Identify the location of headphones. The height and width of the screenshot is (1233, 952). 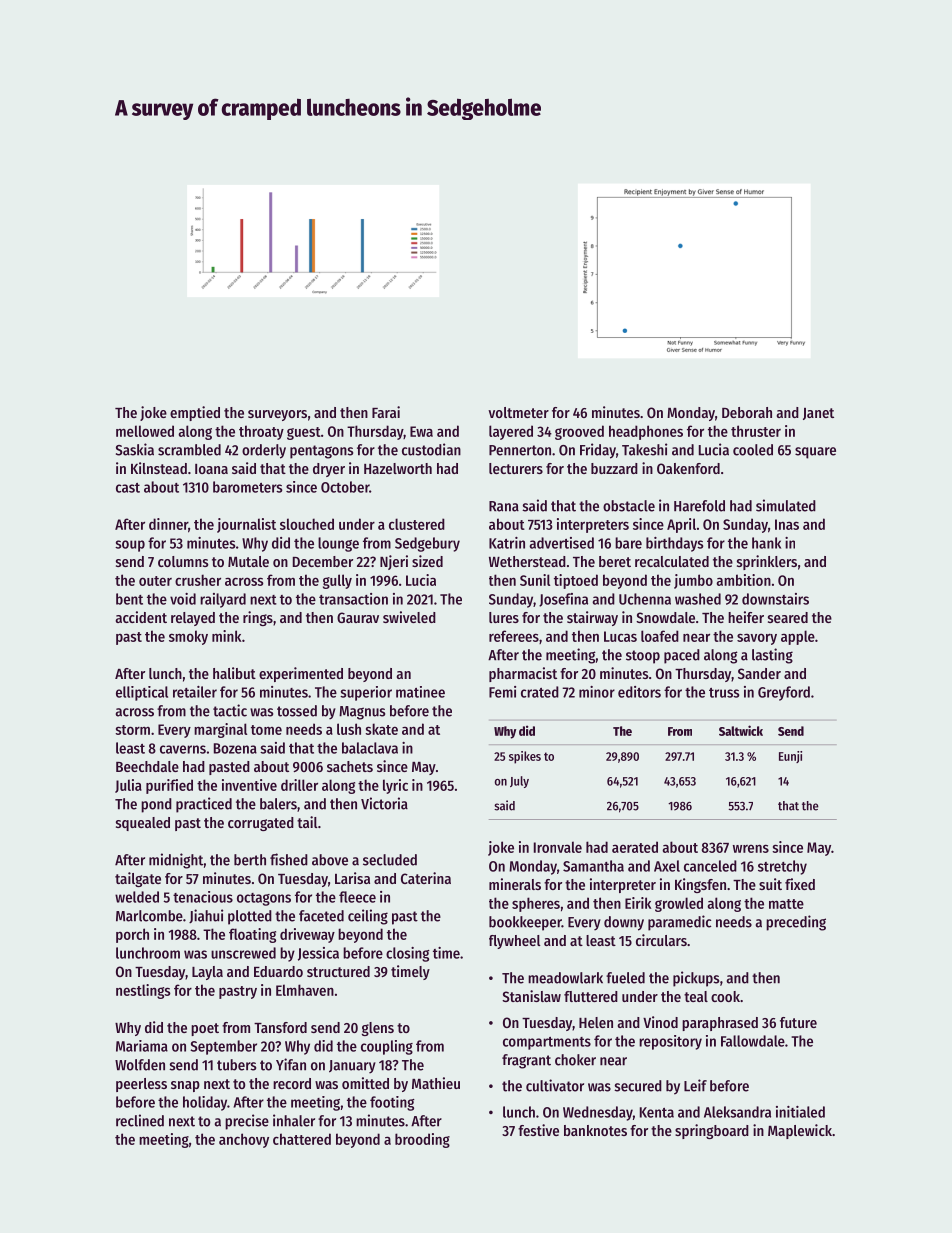
(646, 432).
